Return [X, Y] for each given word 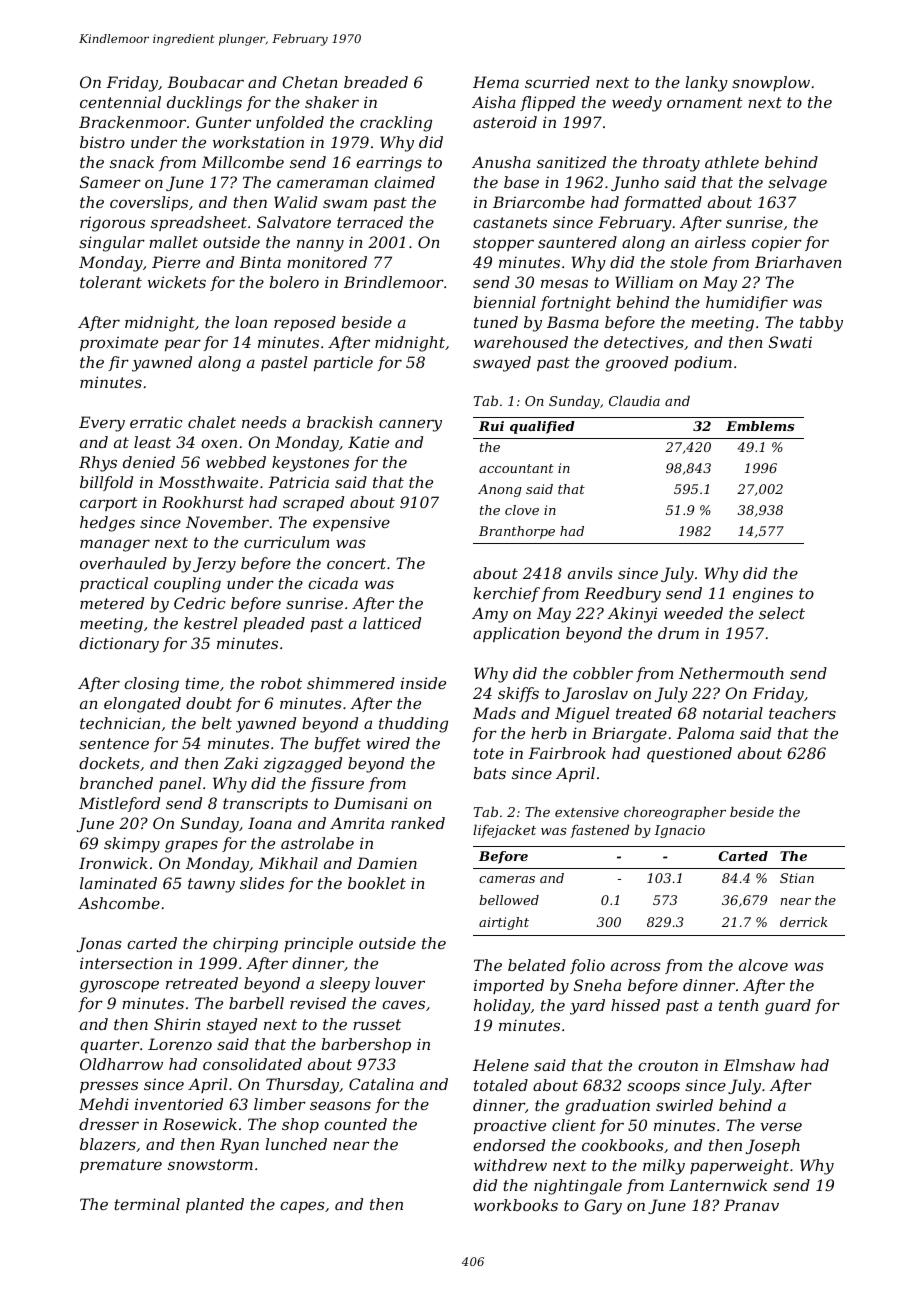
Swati [790, 342]
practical [114, 584]
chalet [212, 422]
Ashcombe [119, 903]
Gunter [223, 122]
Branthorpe [517, 532]
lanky [707, 84]
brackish [339, 422]
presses [109, 1087]
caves [403, 1004]
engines [763, 595]
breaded [376, 82]
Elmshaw [759, 1065]
